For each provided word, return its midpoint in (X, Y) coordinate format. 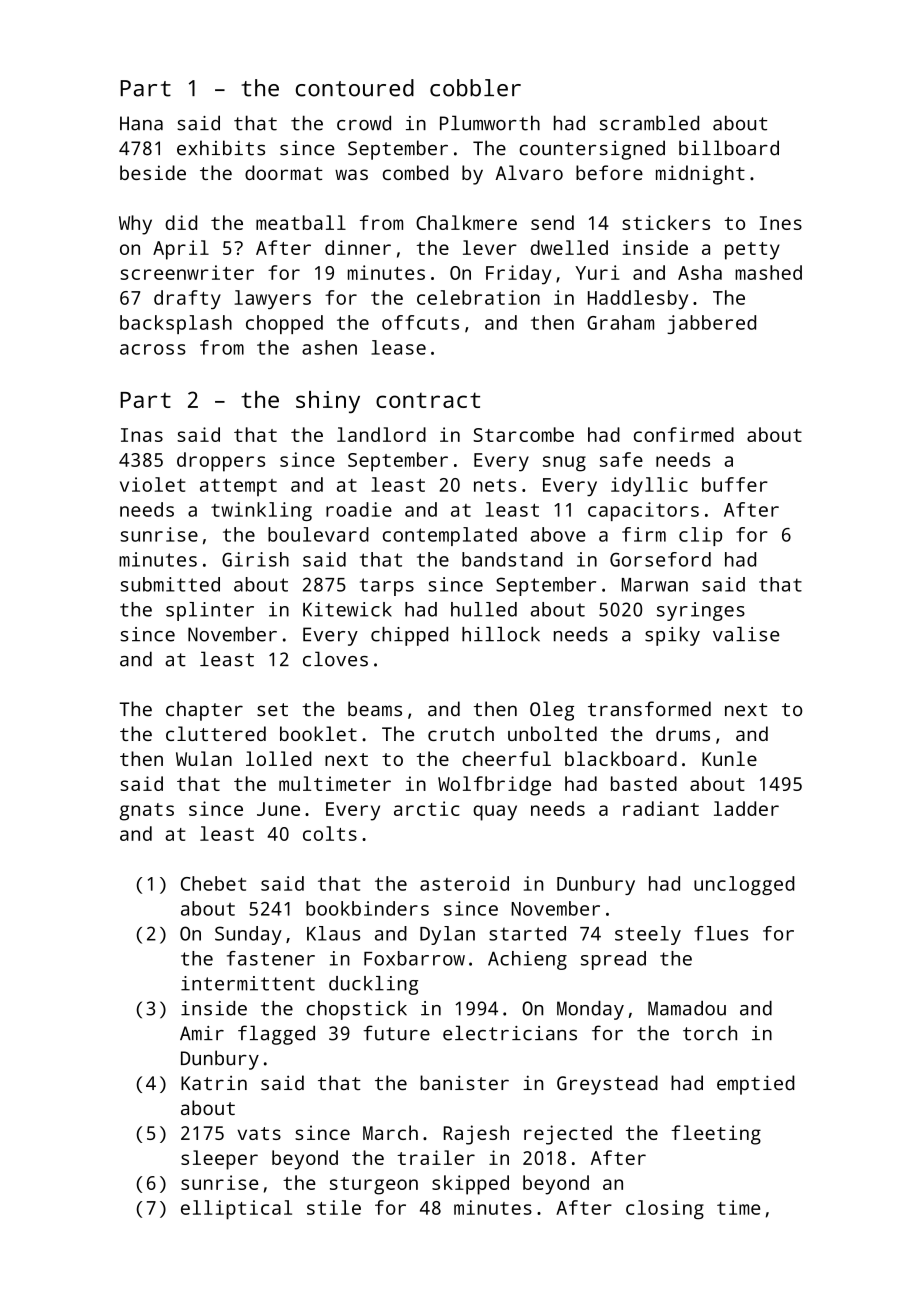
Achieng (527, 960)
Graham (620, 322)
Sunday (248, 935)
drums (683, 733)
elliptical (236, 1210)
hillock (501, 634)
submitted (170, 584)
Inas (142, 435)
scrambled (649, 123)
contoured (355, 88)
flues (721, 933)
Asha (700, 272)
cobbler (475, 88)
